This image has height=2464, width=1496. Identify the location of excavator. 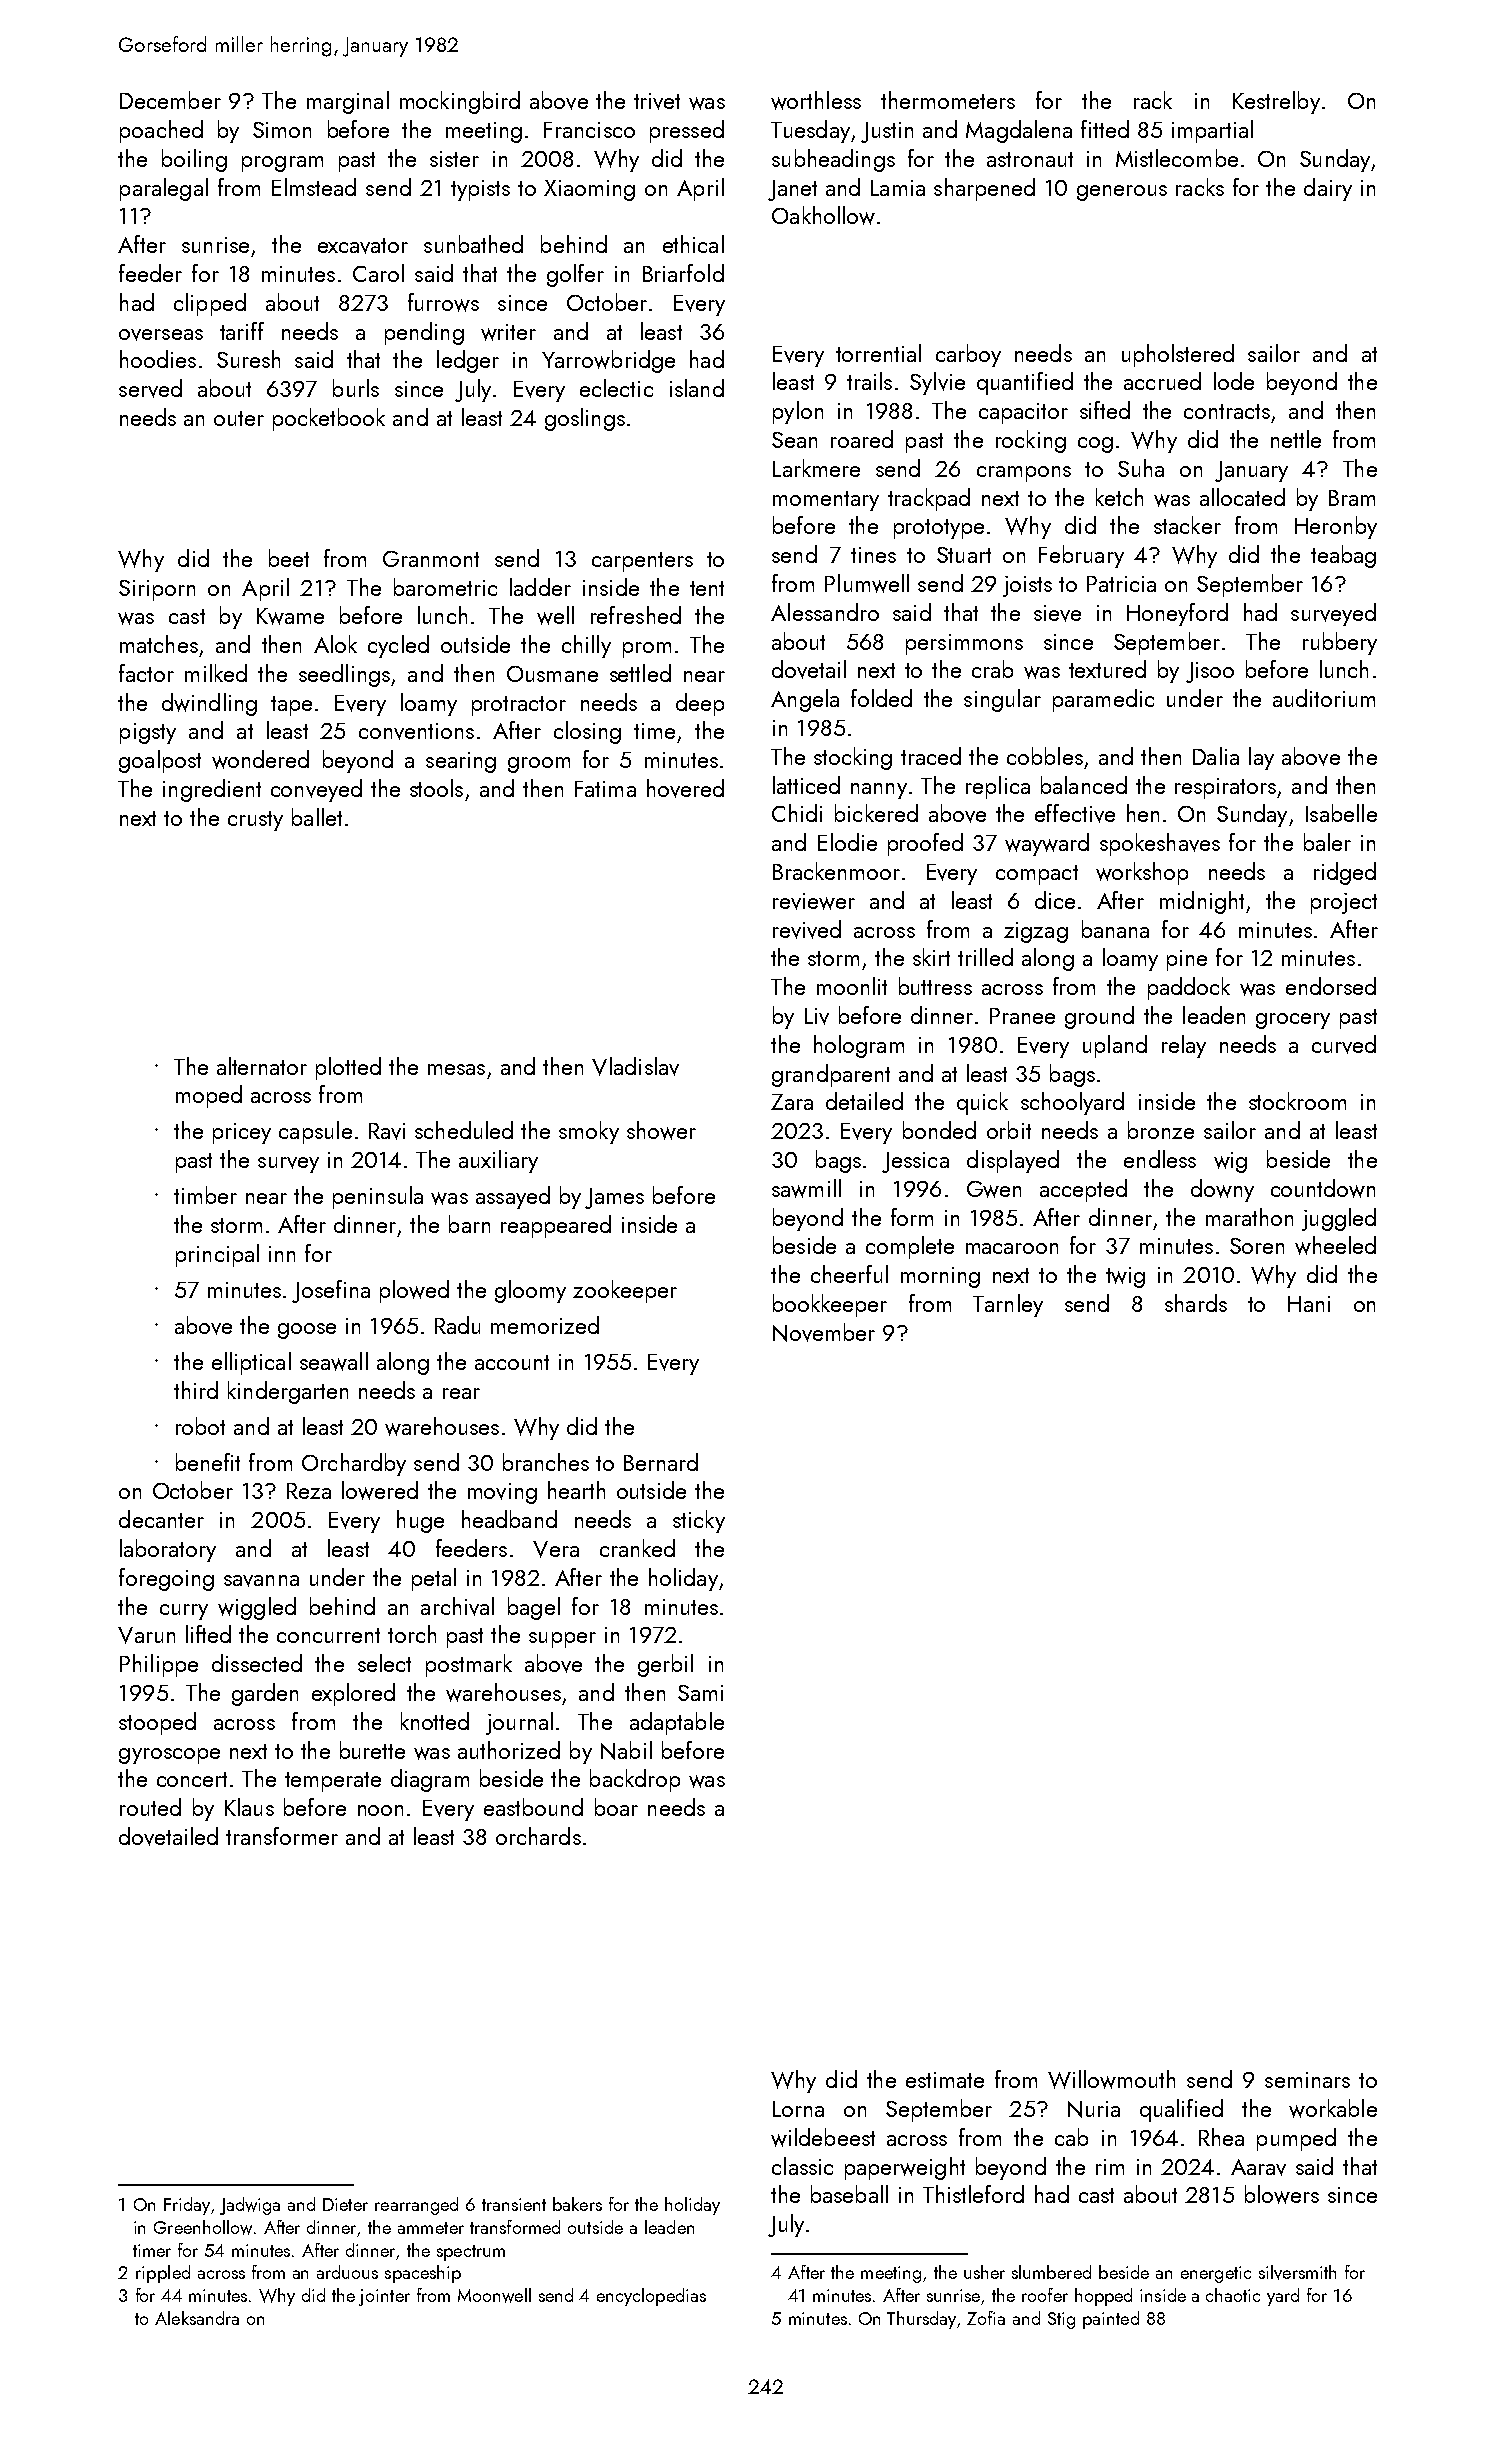
(363, 246).
